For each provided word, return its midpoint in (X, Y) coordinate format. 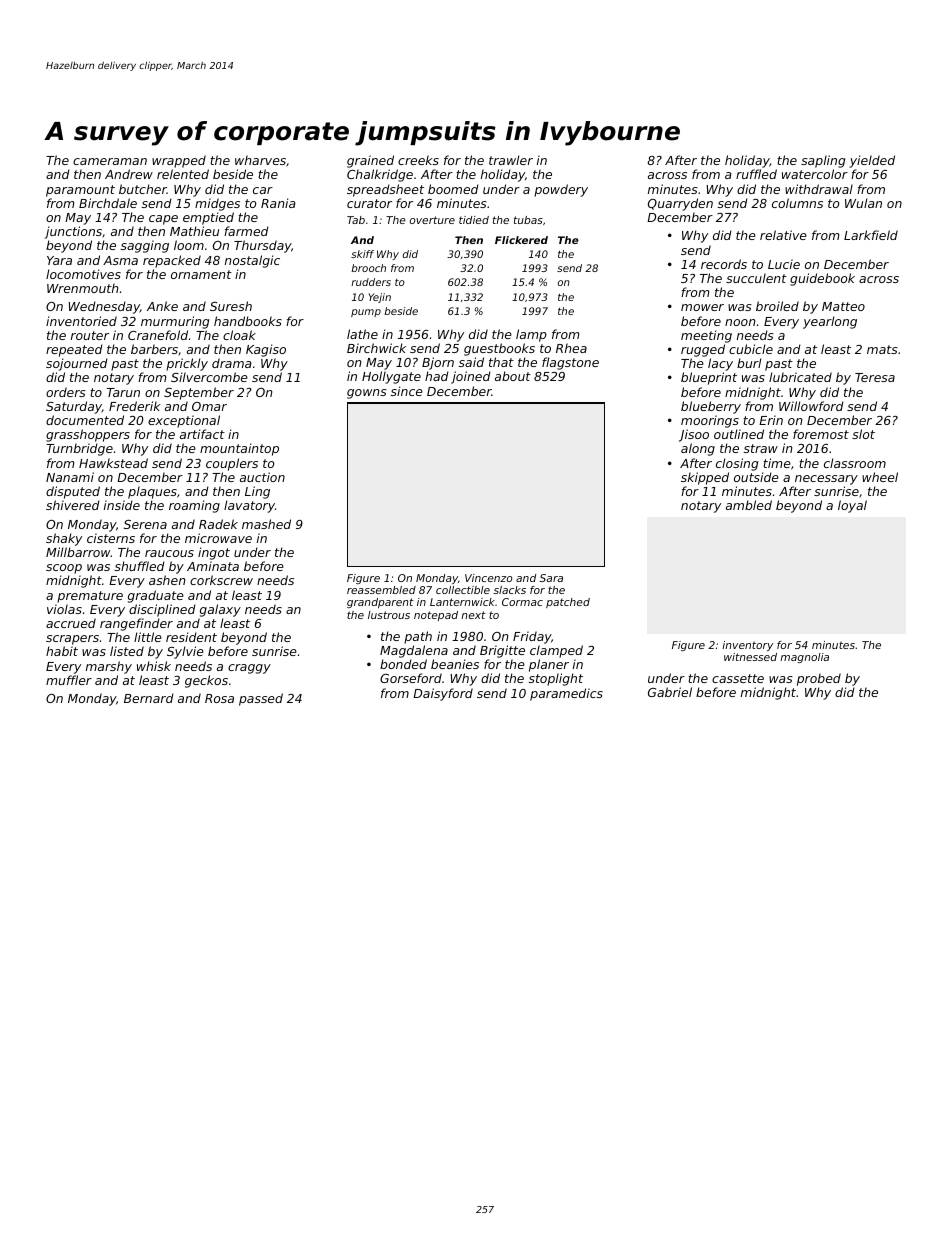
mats (882, 349)
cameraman (110, 161)
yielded (872, 161)
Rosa (219, 698)
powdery (561, 190)
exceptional (184, 421)
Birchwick (376, 348)
